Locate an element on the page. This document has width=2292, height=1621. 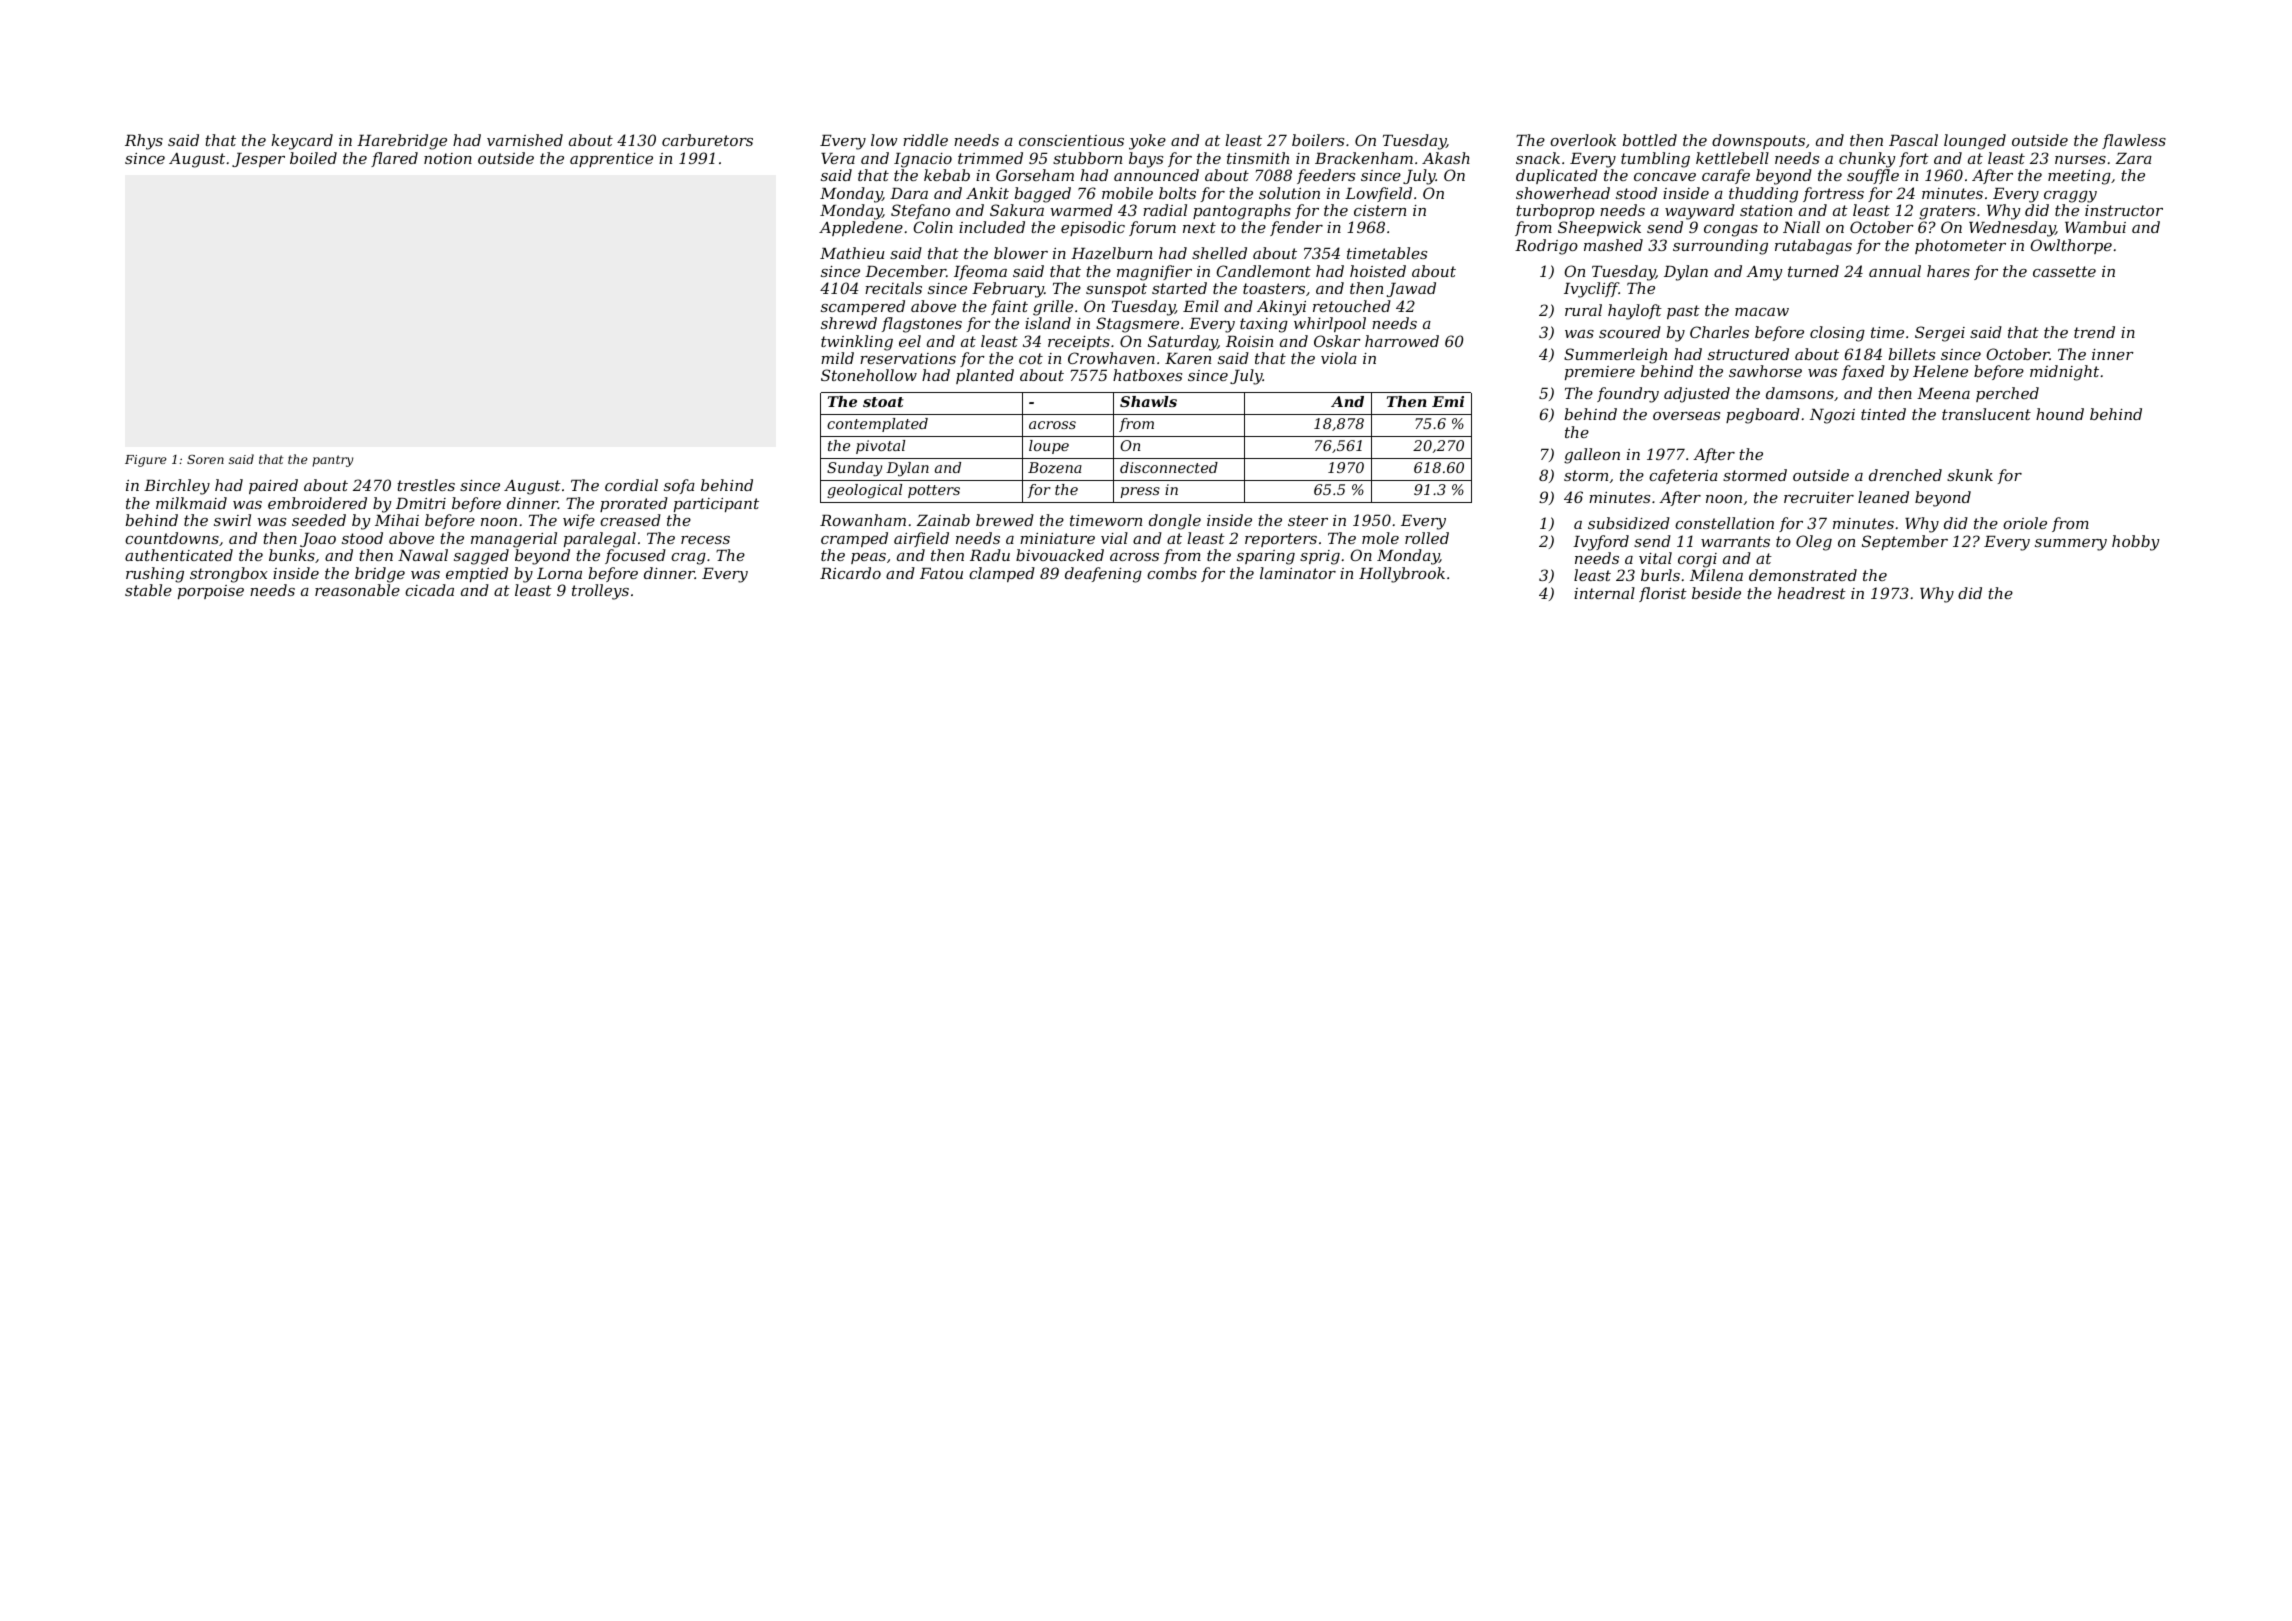
stable is located at coordinates (148, 590).
